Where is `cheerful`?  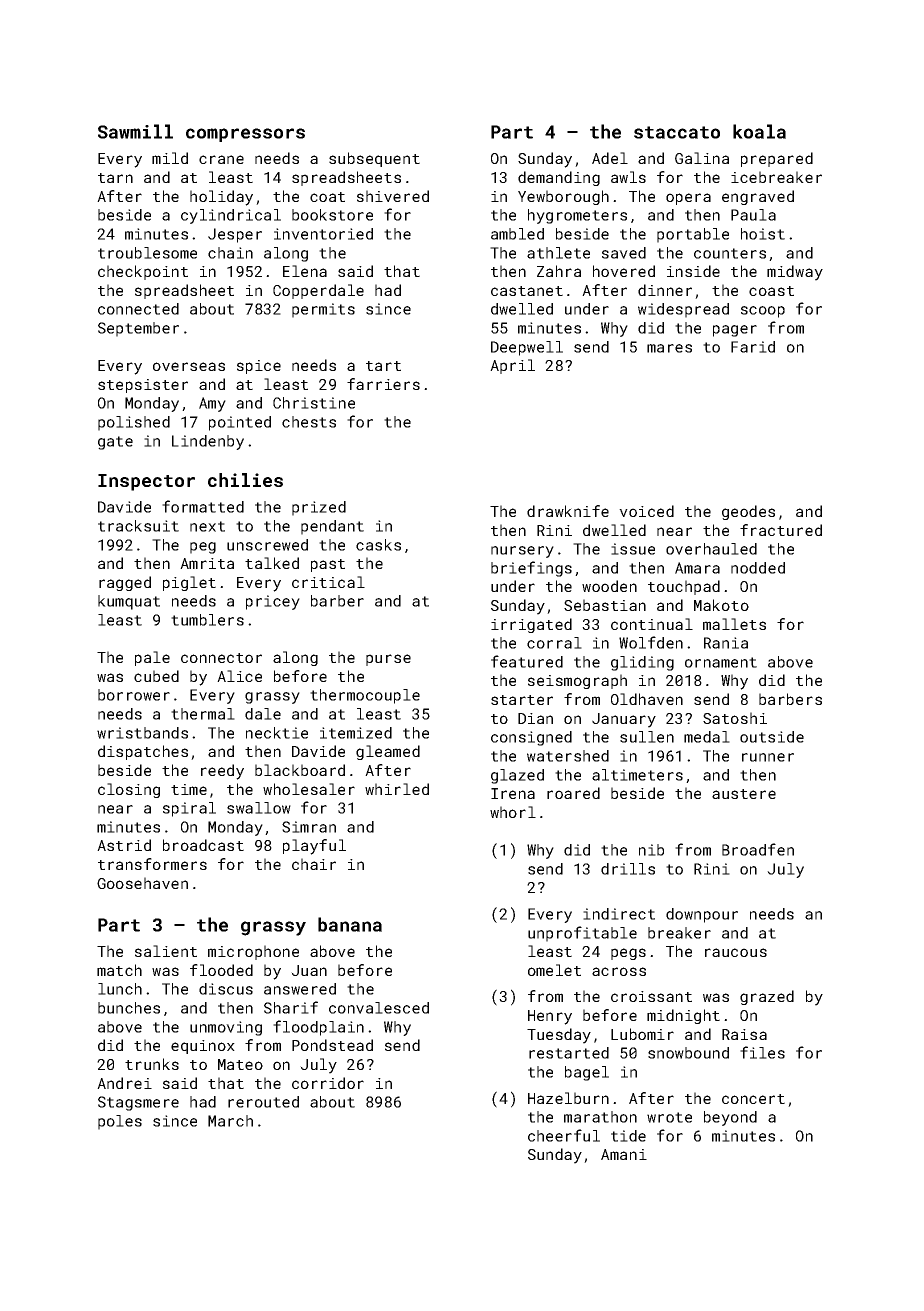 cheerful is located at coordinates (564, 1135).
